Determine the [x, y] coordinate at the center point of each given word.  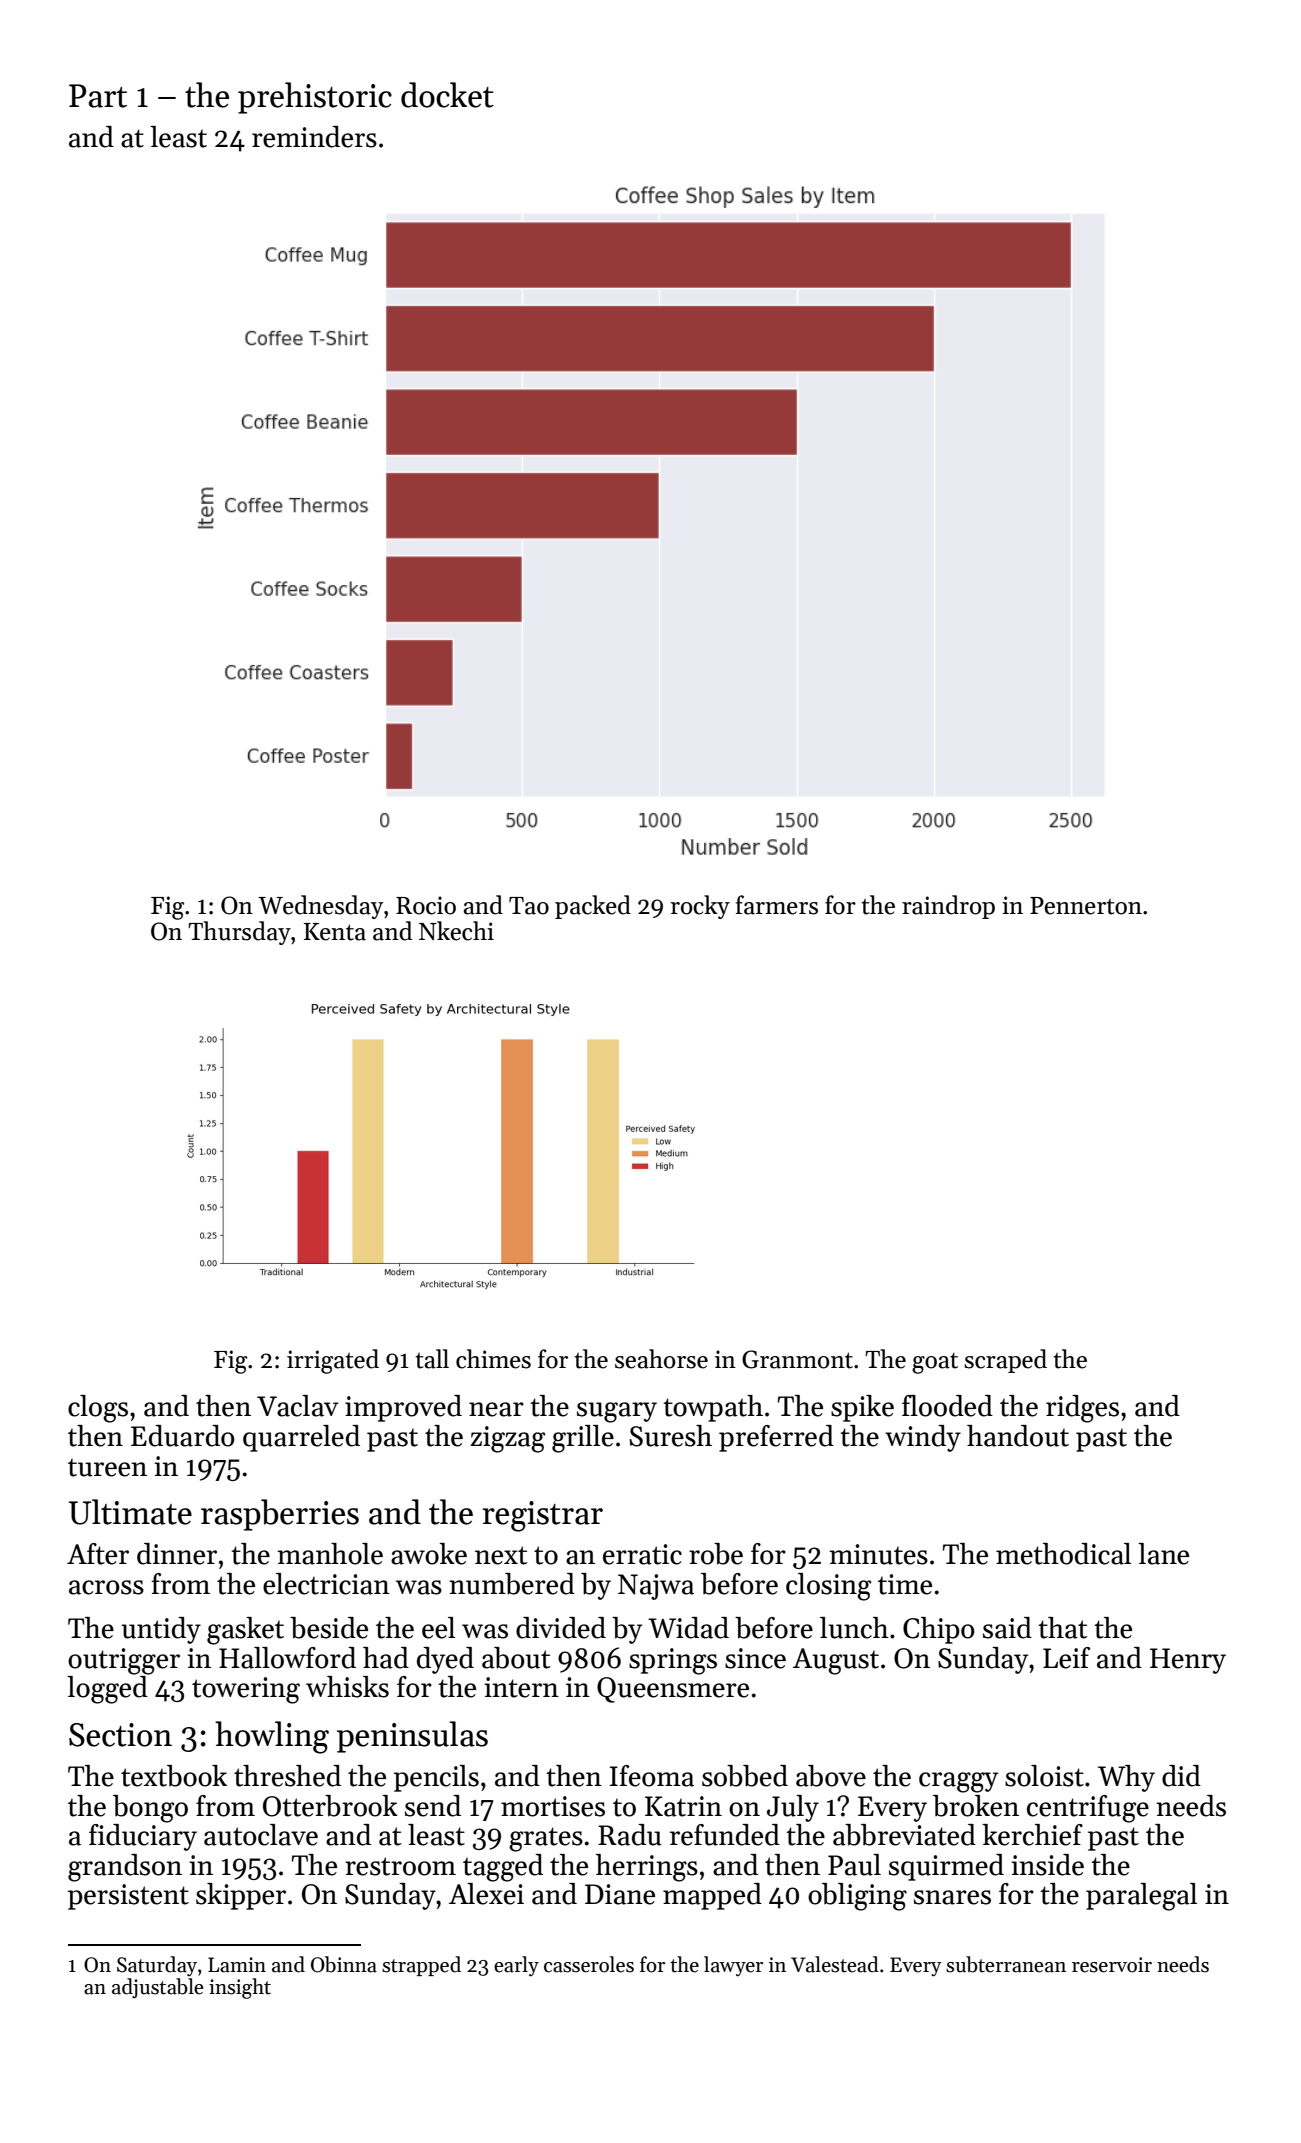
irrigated [333, 1361]
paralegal [1141, 1897]
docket [447, 95]
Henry [1188, 1661]
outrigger [124, 1661]
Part [98, 96]
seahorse [661, 1359]
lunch [854, 1628]
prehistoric [315, 98]
